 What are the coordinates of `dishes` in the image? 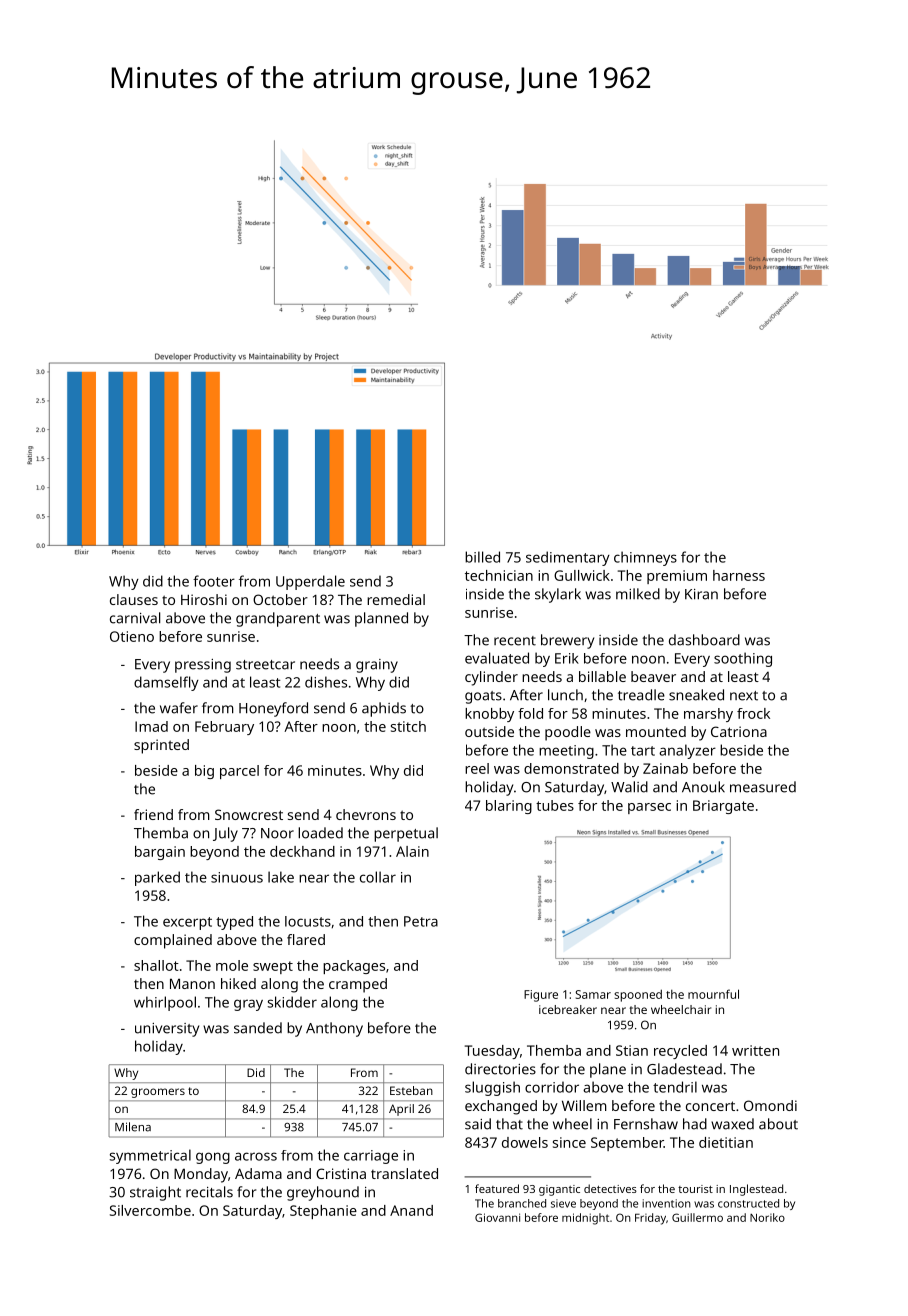 It's located at (326, 682).
